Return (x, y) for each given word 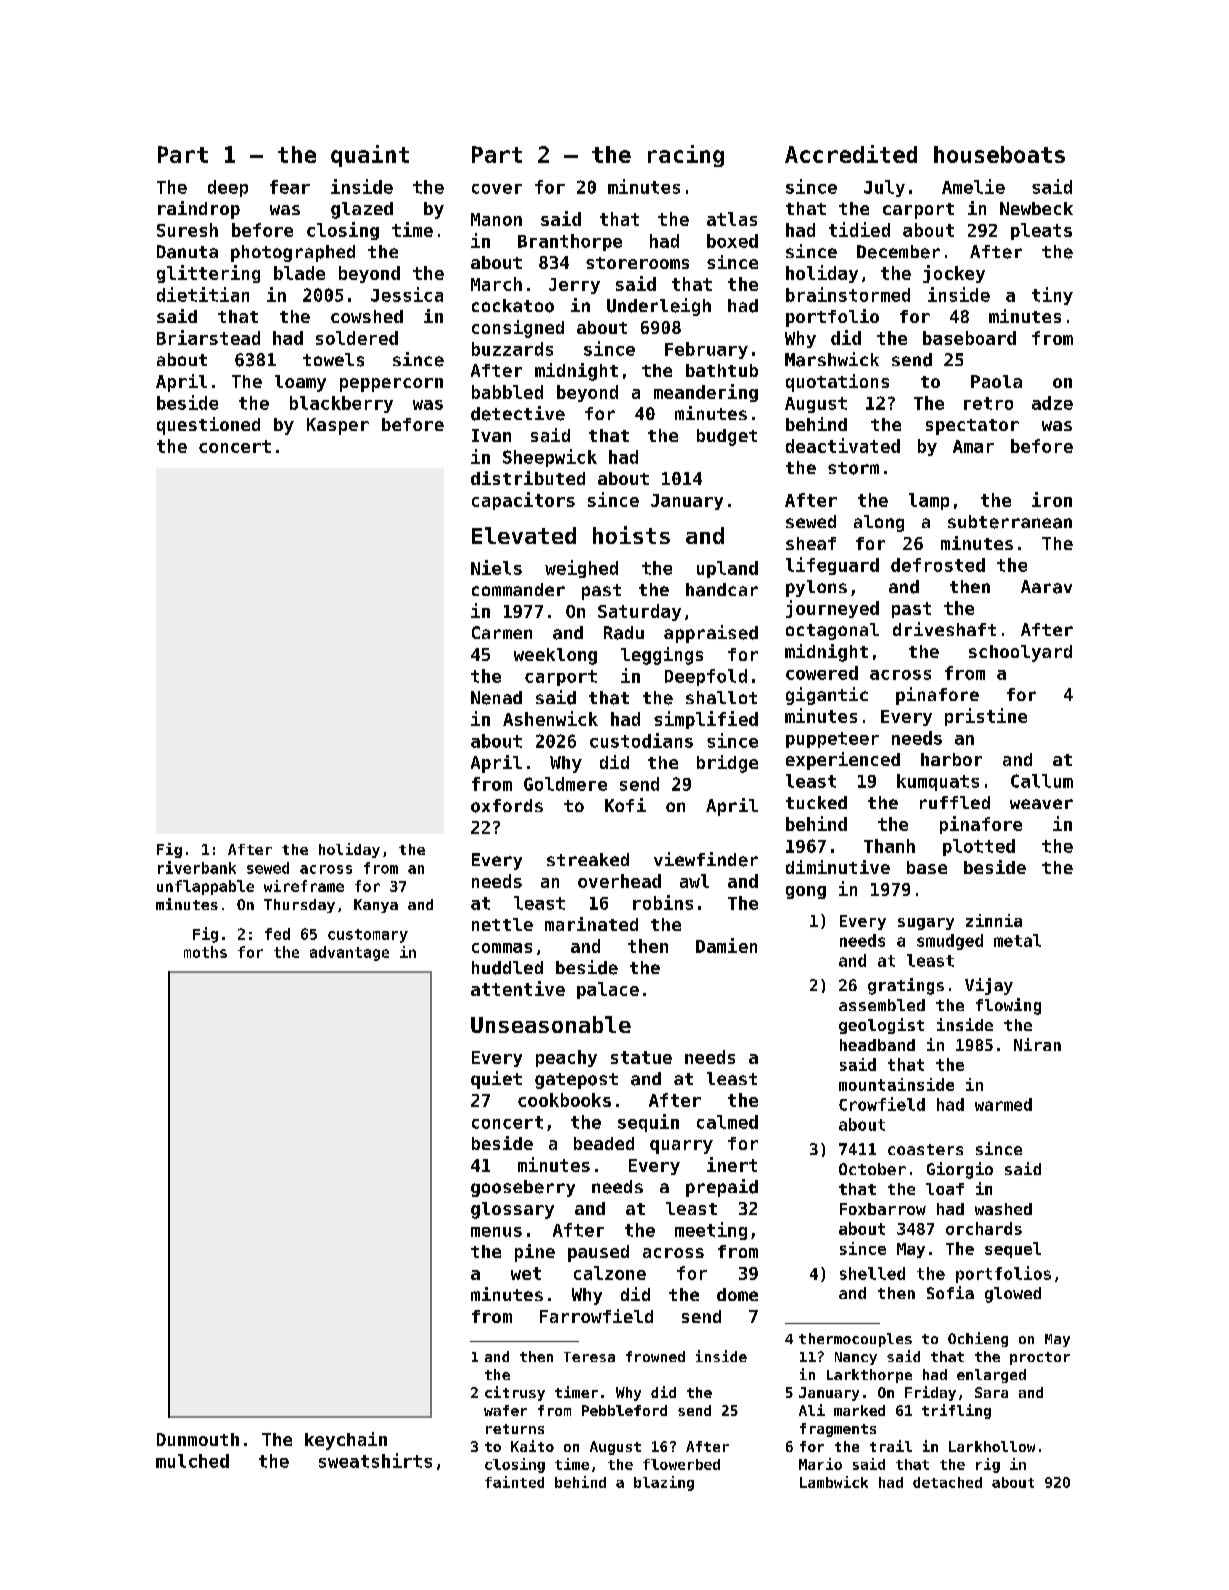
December (898, 252)
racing (686, 156)
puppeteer (832, 740)
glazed (362, 210)
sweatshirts (375, 1460)
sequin (648, 1123)
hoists (631, 535)
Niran (1037, 1044)
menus (496, 1232)
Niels (496, 567)
